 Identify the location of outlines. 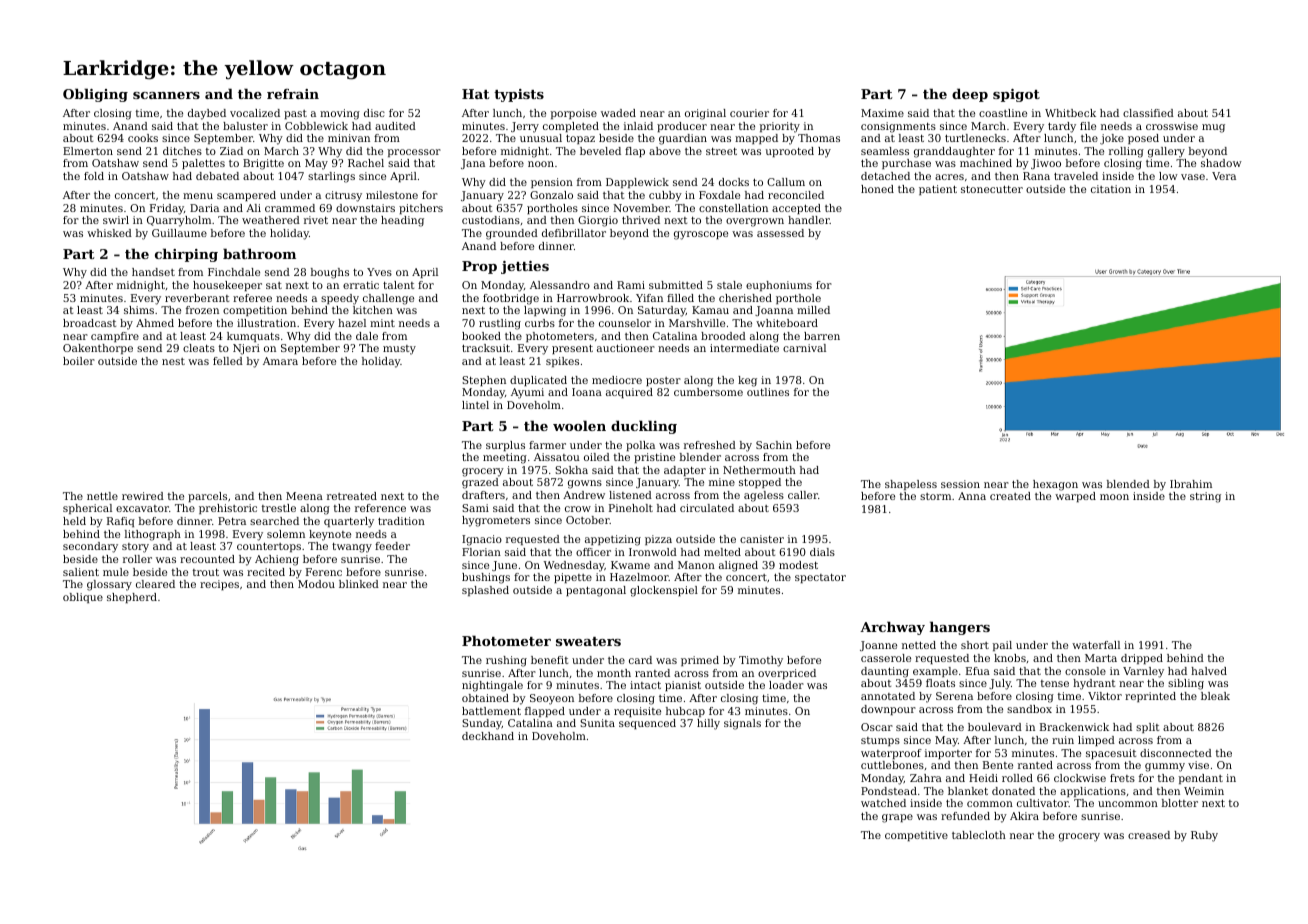
(768, 392).
